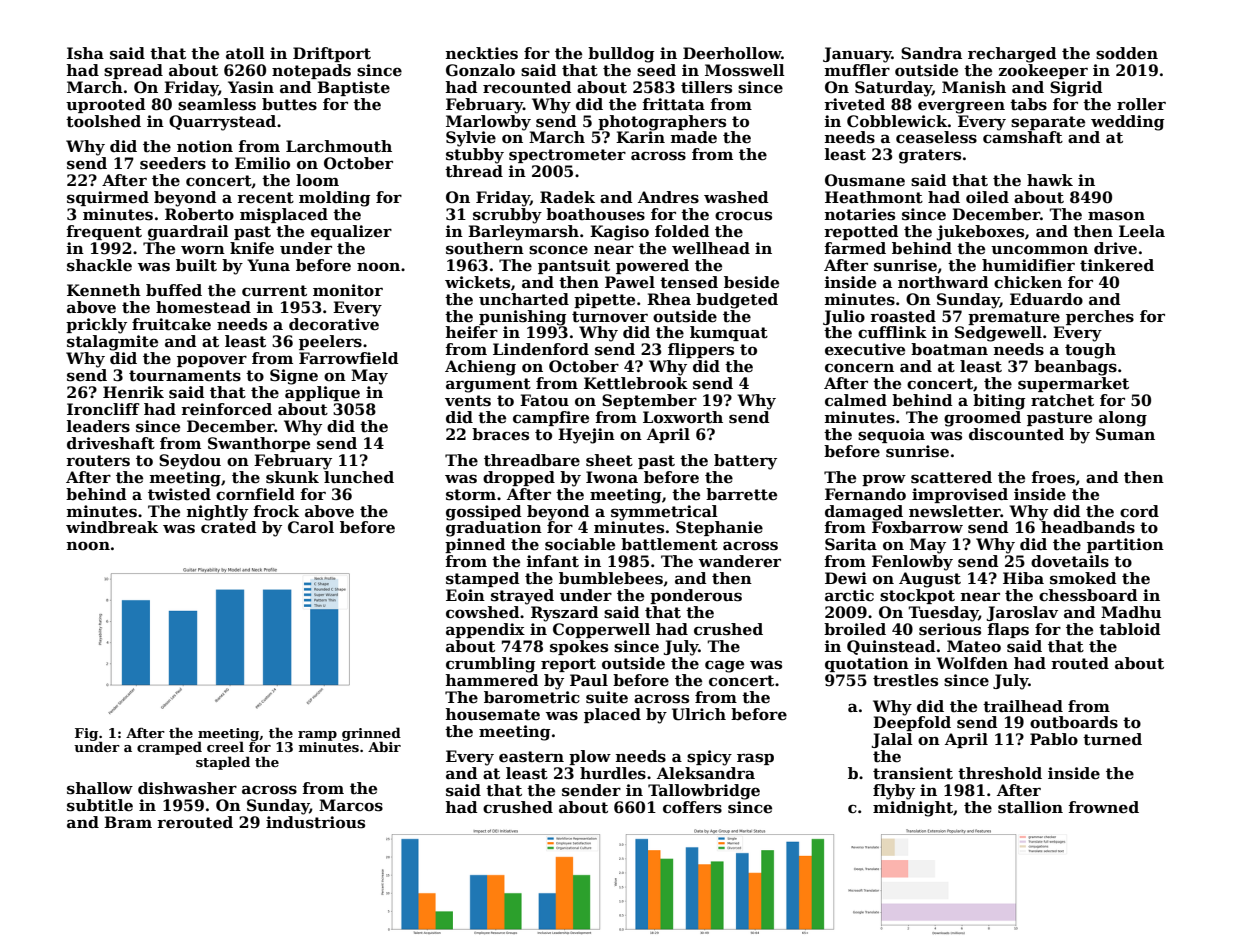 This document has height=952, width=1233. Describe the element at coordinates (339, 146) in the document. I see `Larchmouth` at that location.
